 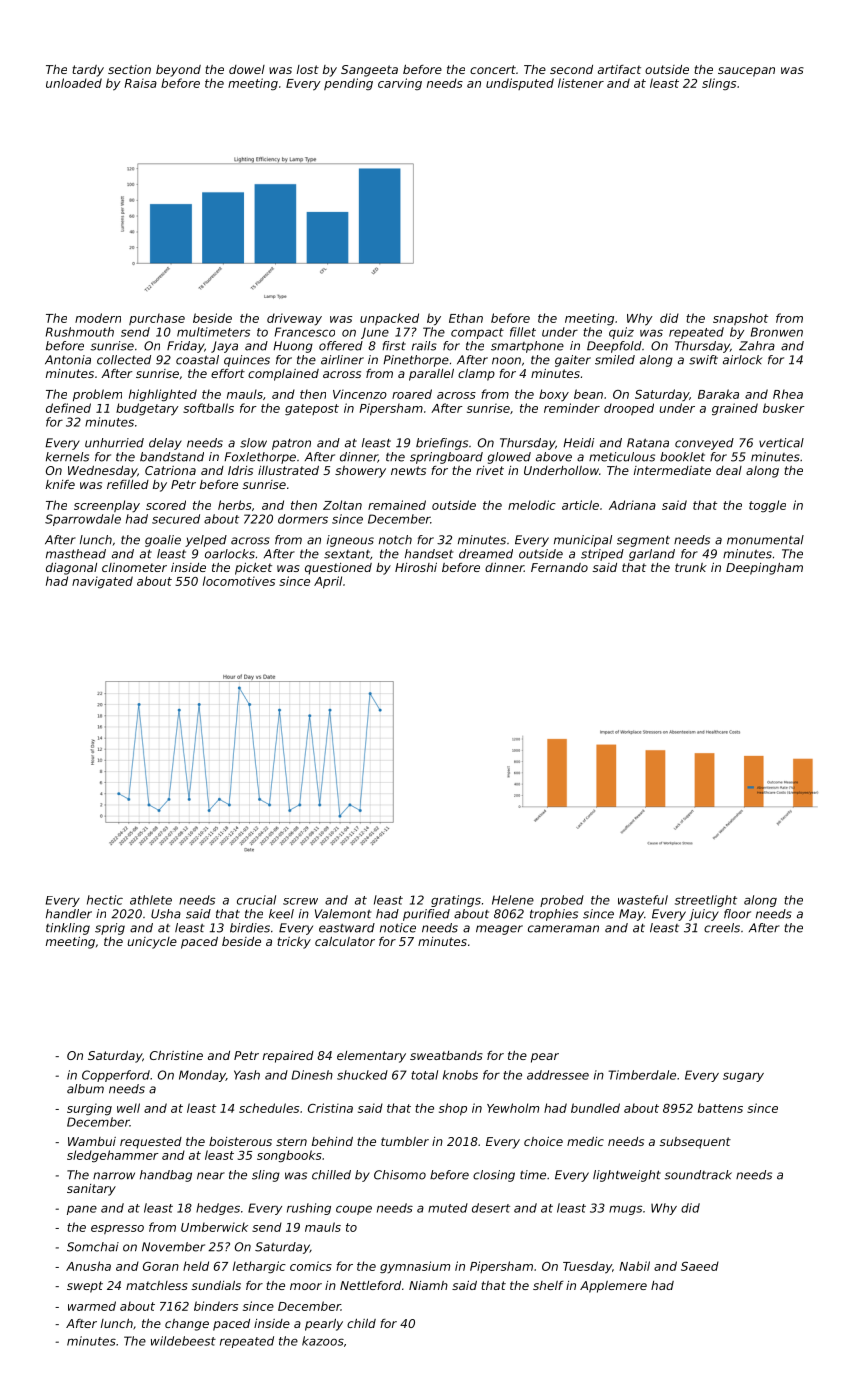 I want to click on carving, so click(x=400, y=84).
